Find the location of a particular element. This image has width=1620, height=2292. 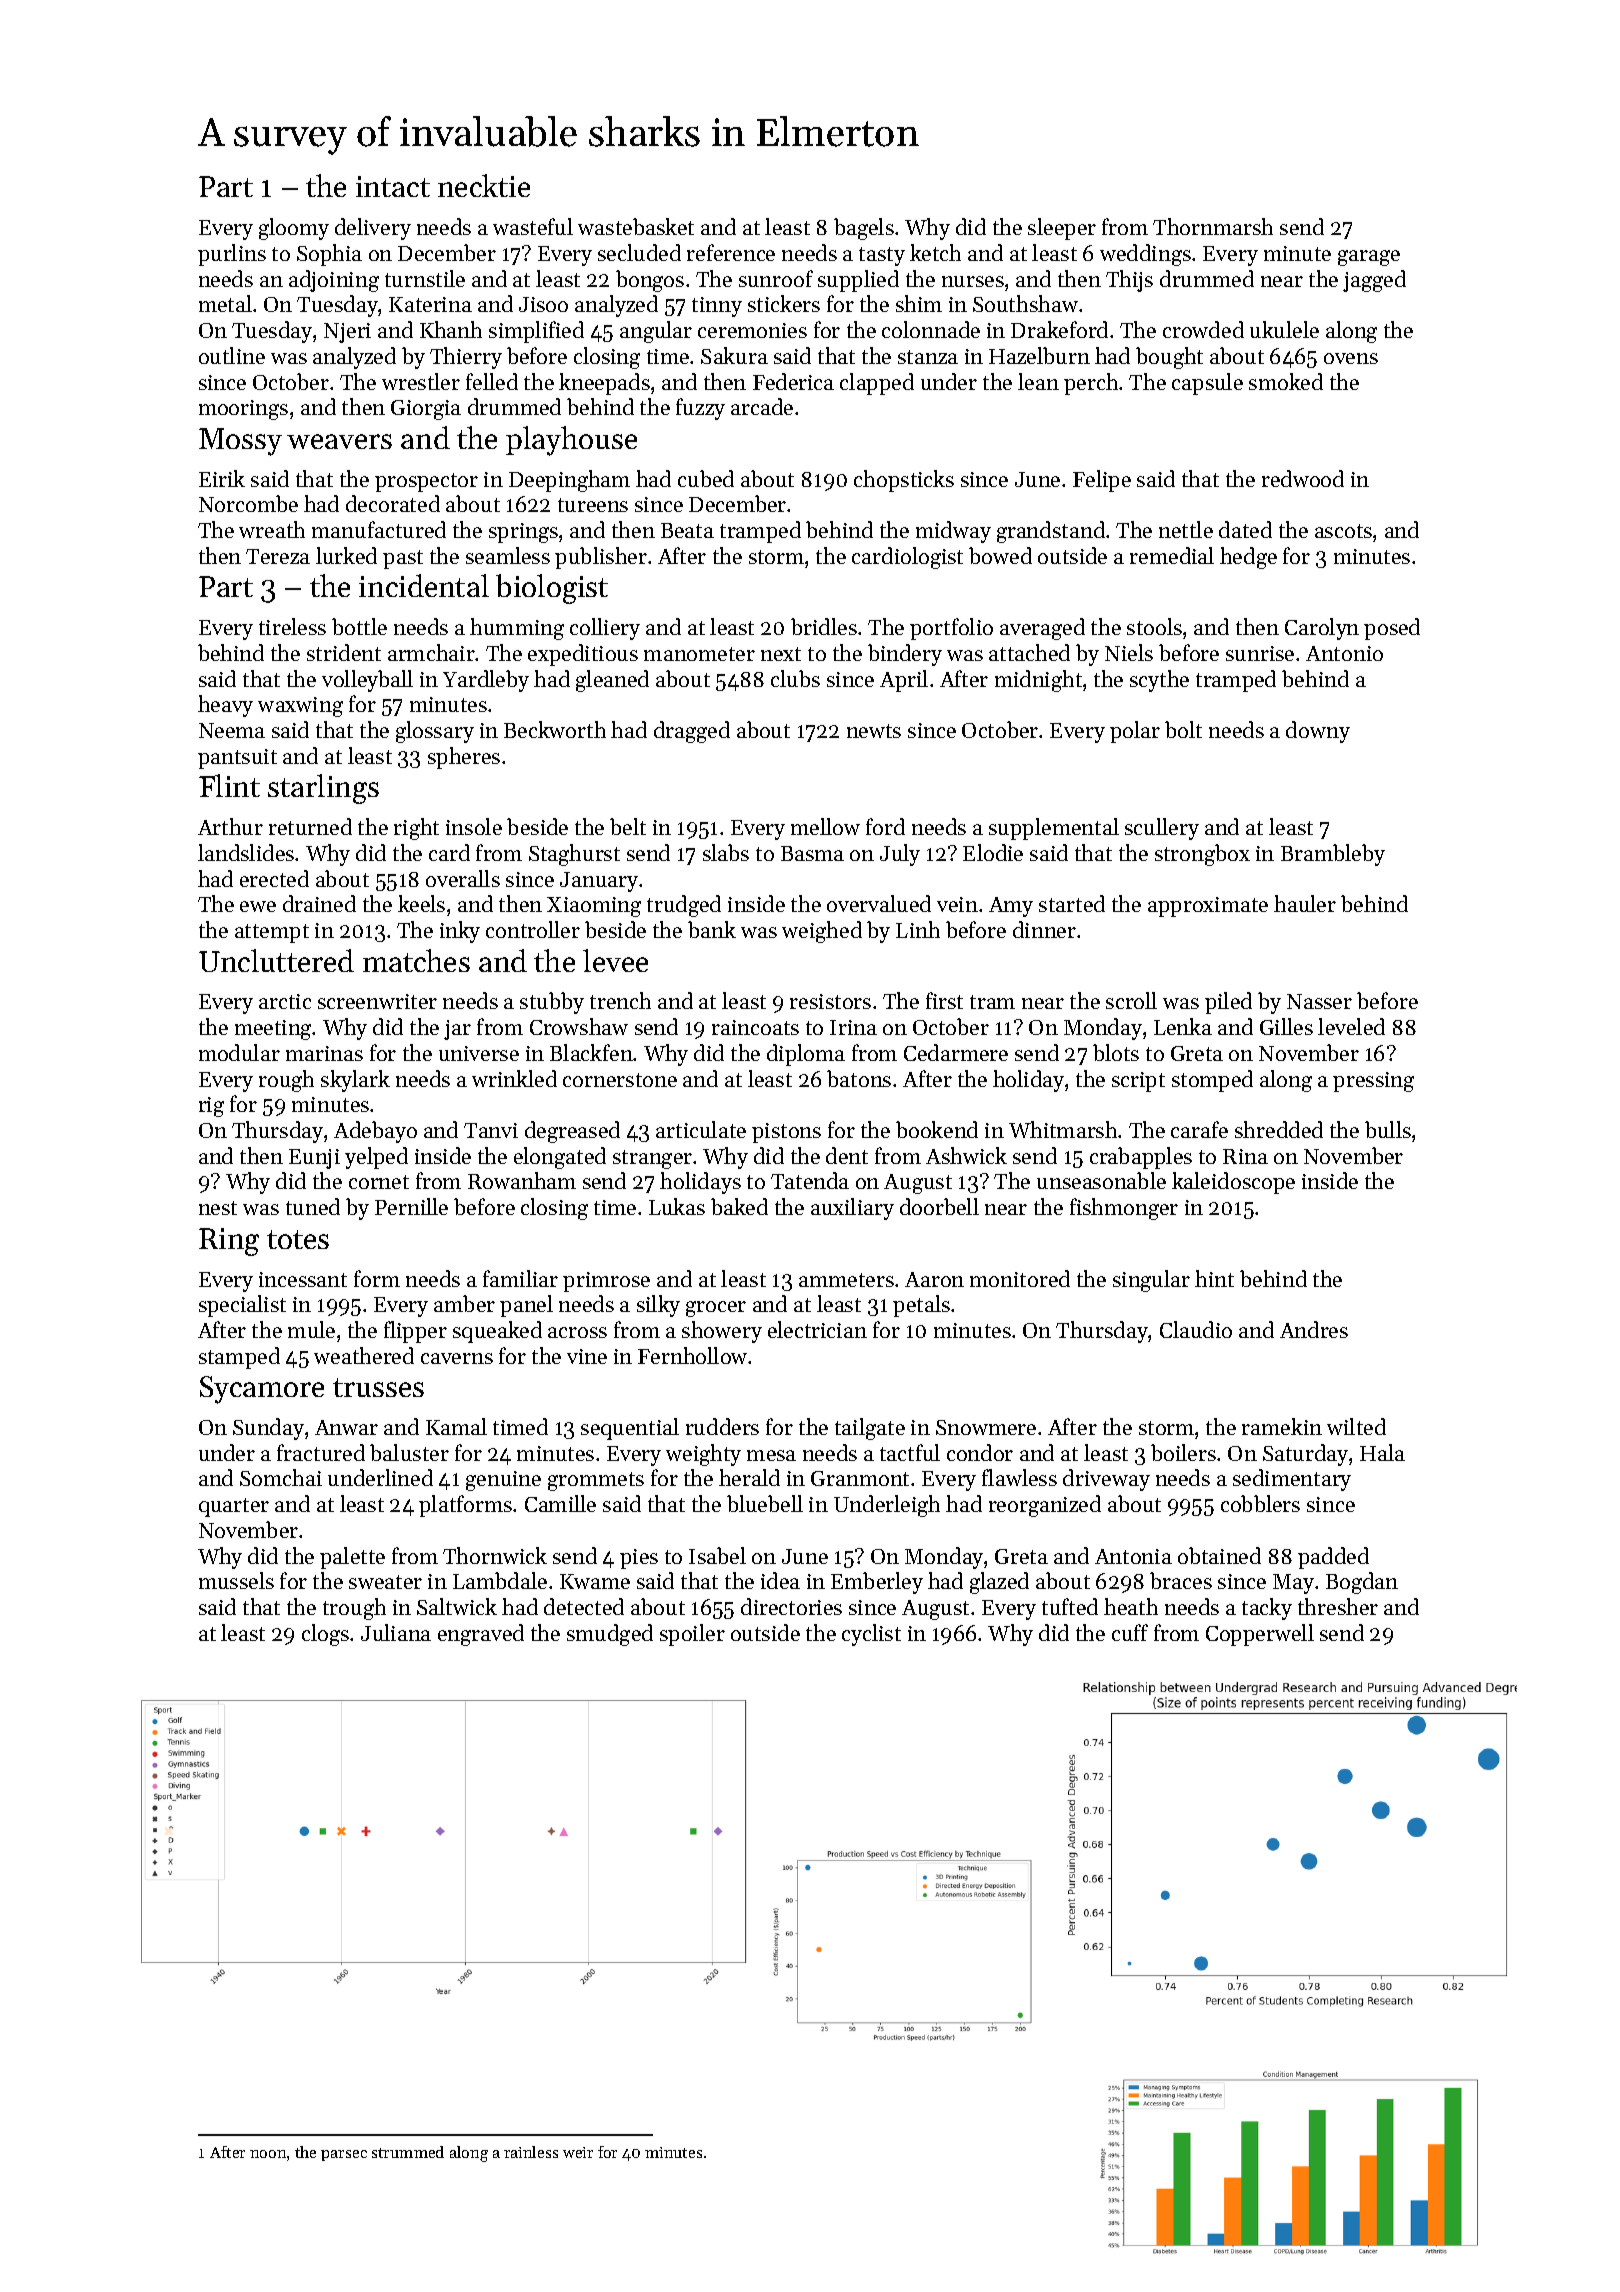

ceremonies is located at coordinates (752, 330).
